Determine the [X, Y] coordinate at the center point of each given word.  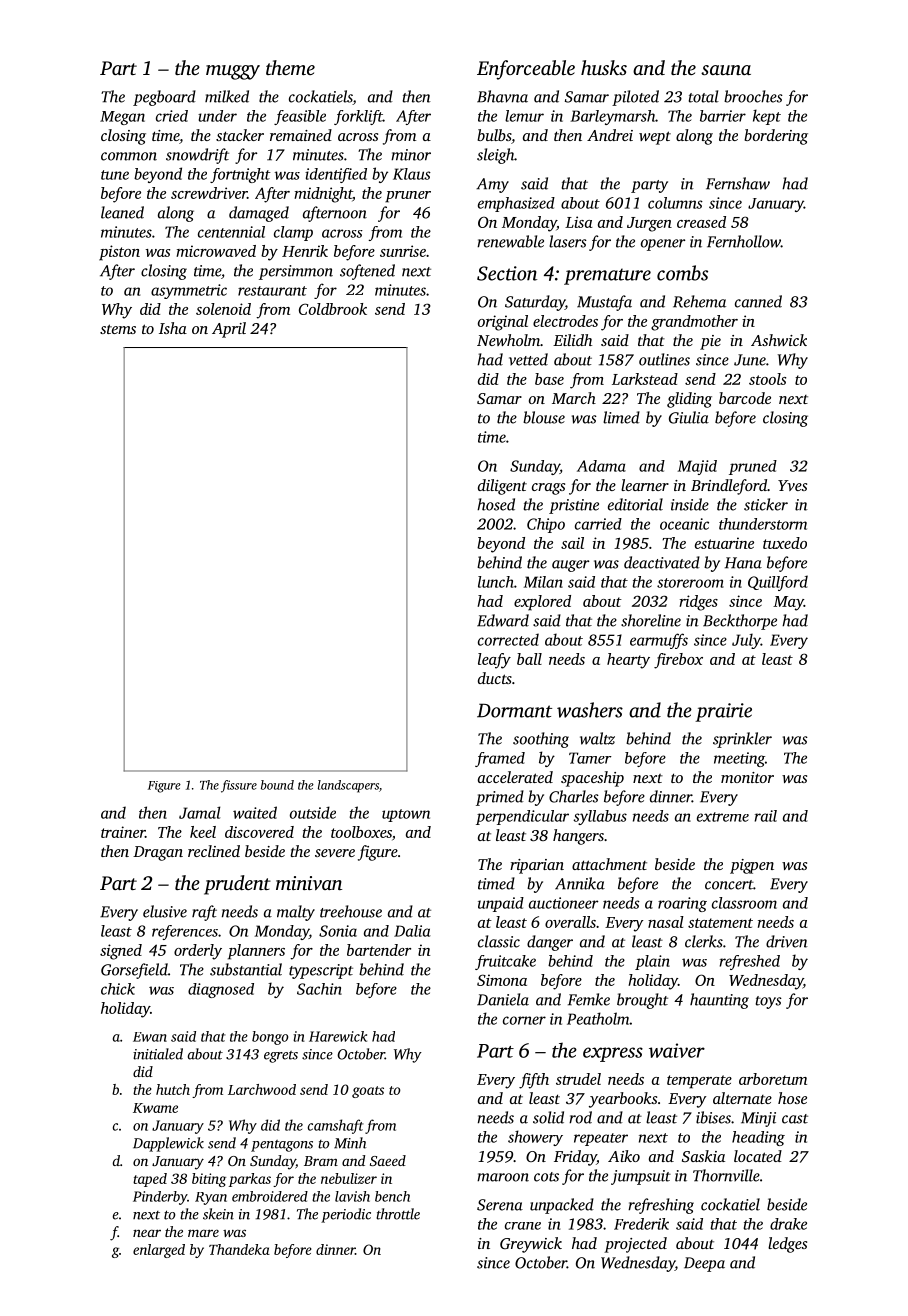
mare [203, 1233]
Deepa [704, 1264]
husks [604, 67]
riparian [537, 866]
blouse [544, 417]
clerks [704, 941]
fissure [239, 786]
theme [290, 67]
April [229, 330]
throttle [398, 1214]
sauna [726, 70]
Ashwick [779, 340]
